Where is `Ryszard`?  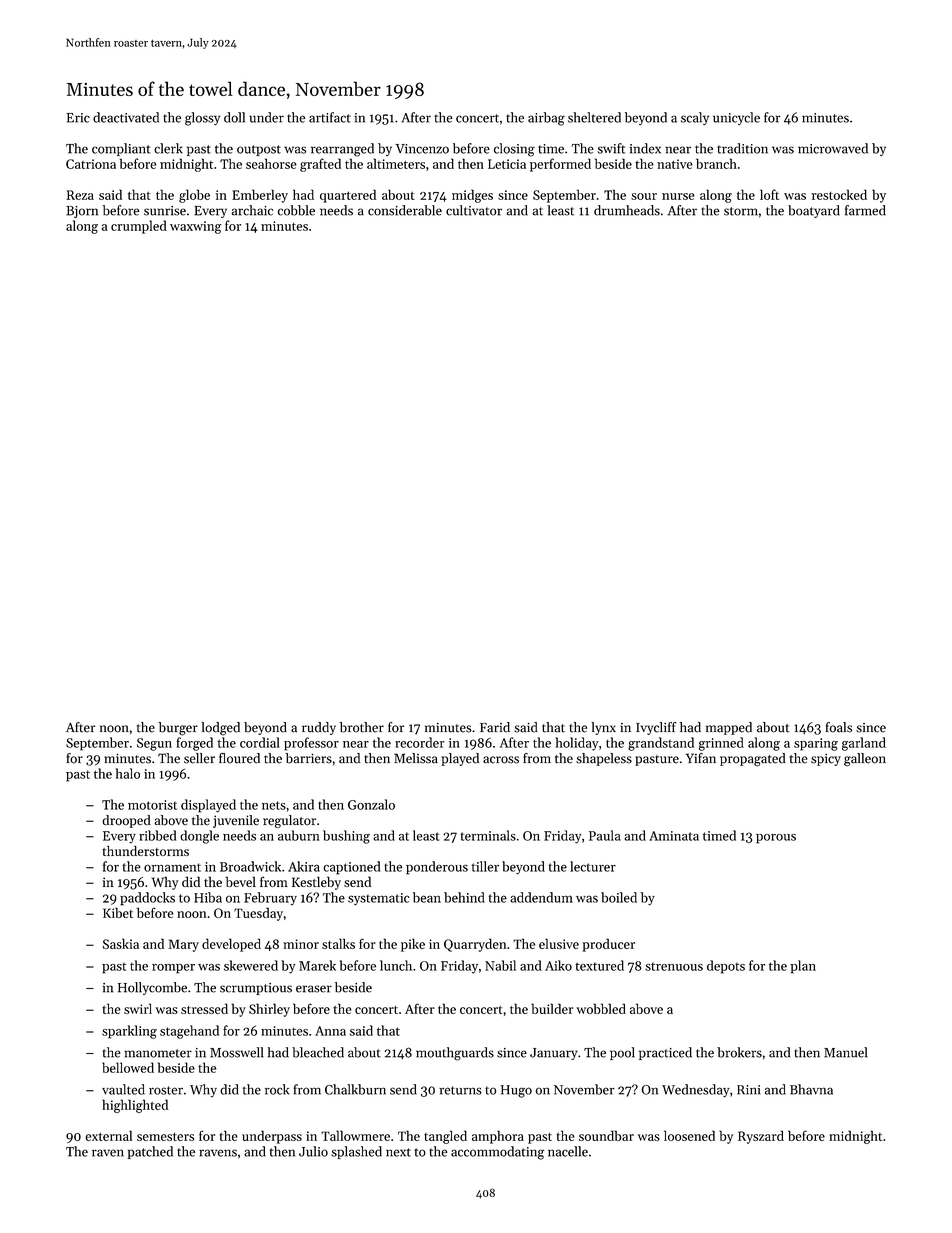 Ryszard is located at coordinates (761, 1137).
